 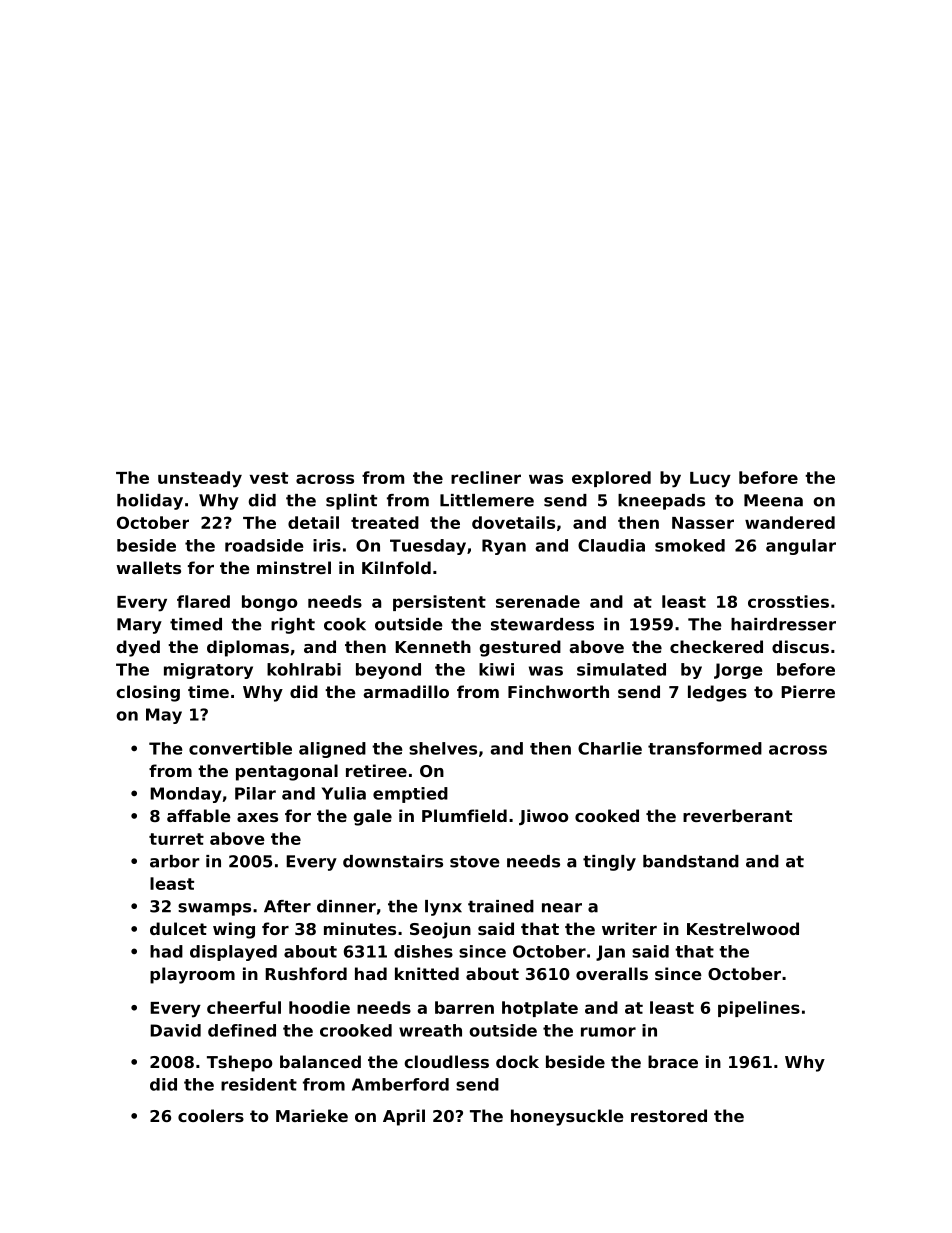 I want to click on pipelines, so click(x=759, y=1009).
